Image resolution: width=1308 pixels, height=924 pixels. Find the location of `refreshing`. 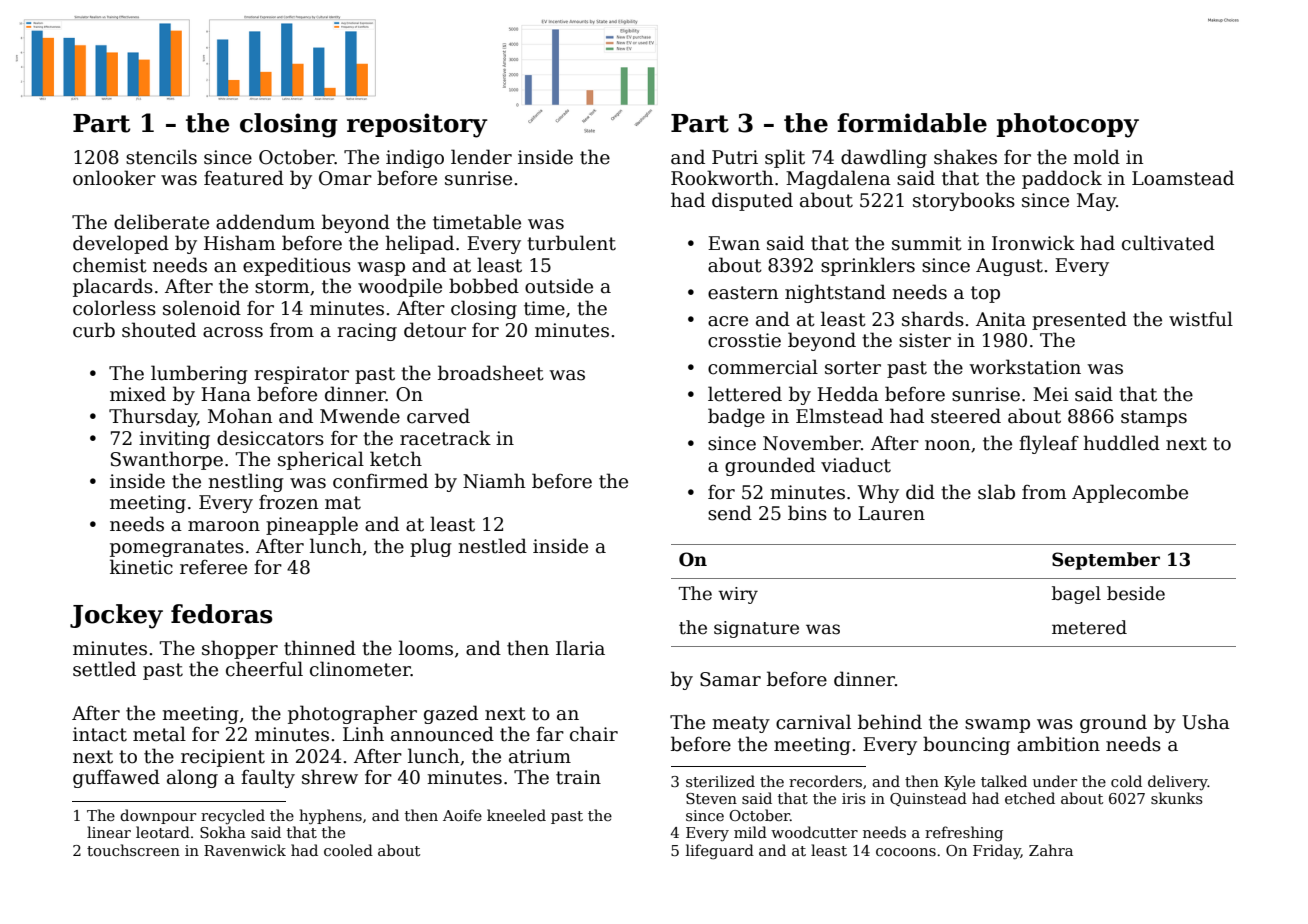

refreshing is located at coordinates (964, 834).
